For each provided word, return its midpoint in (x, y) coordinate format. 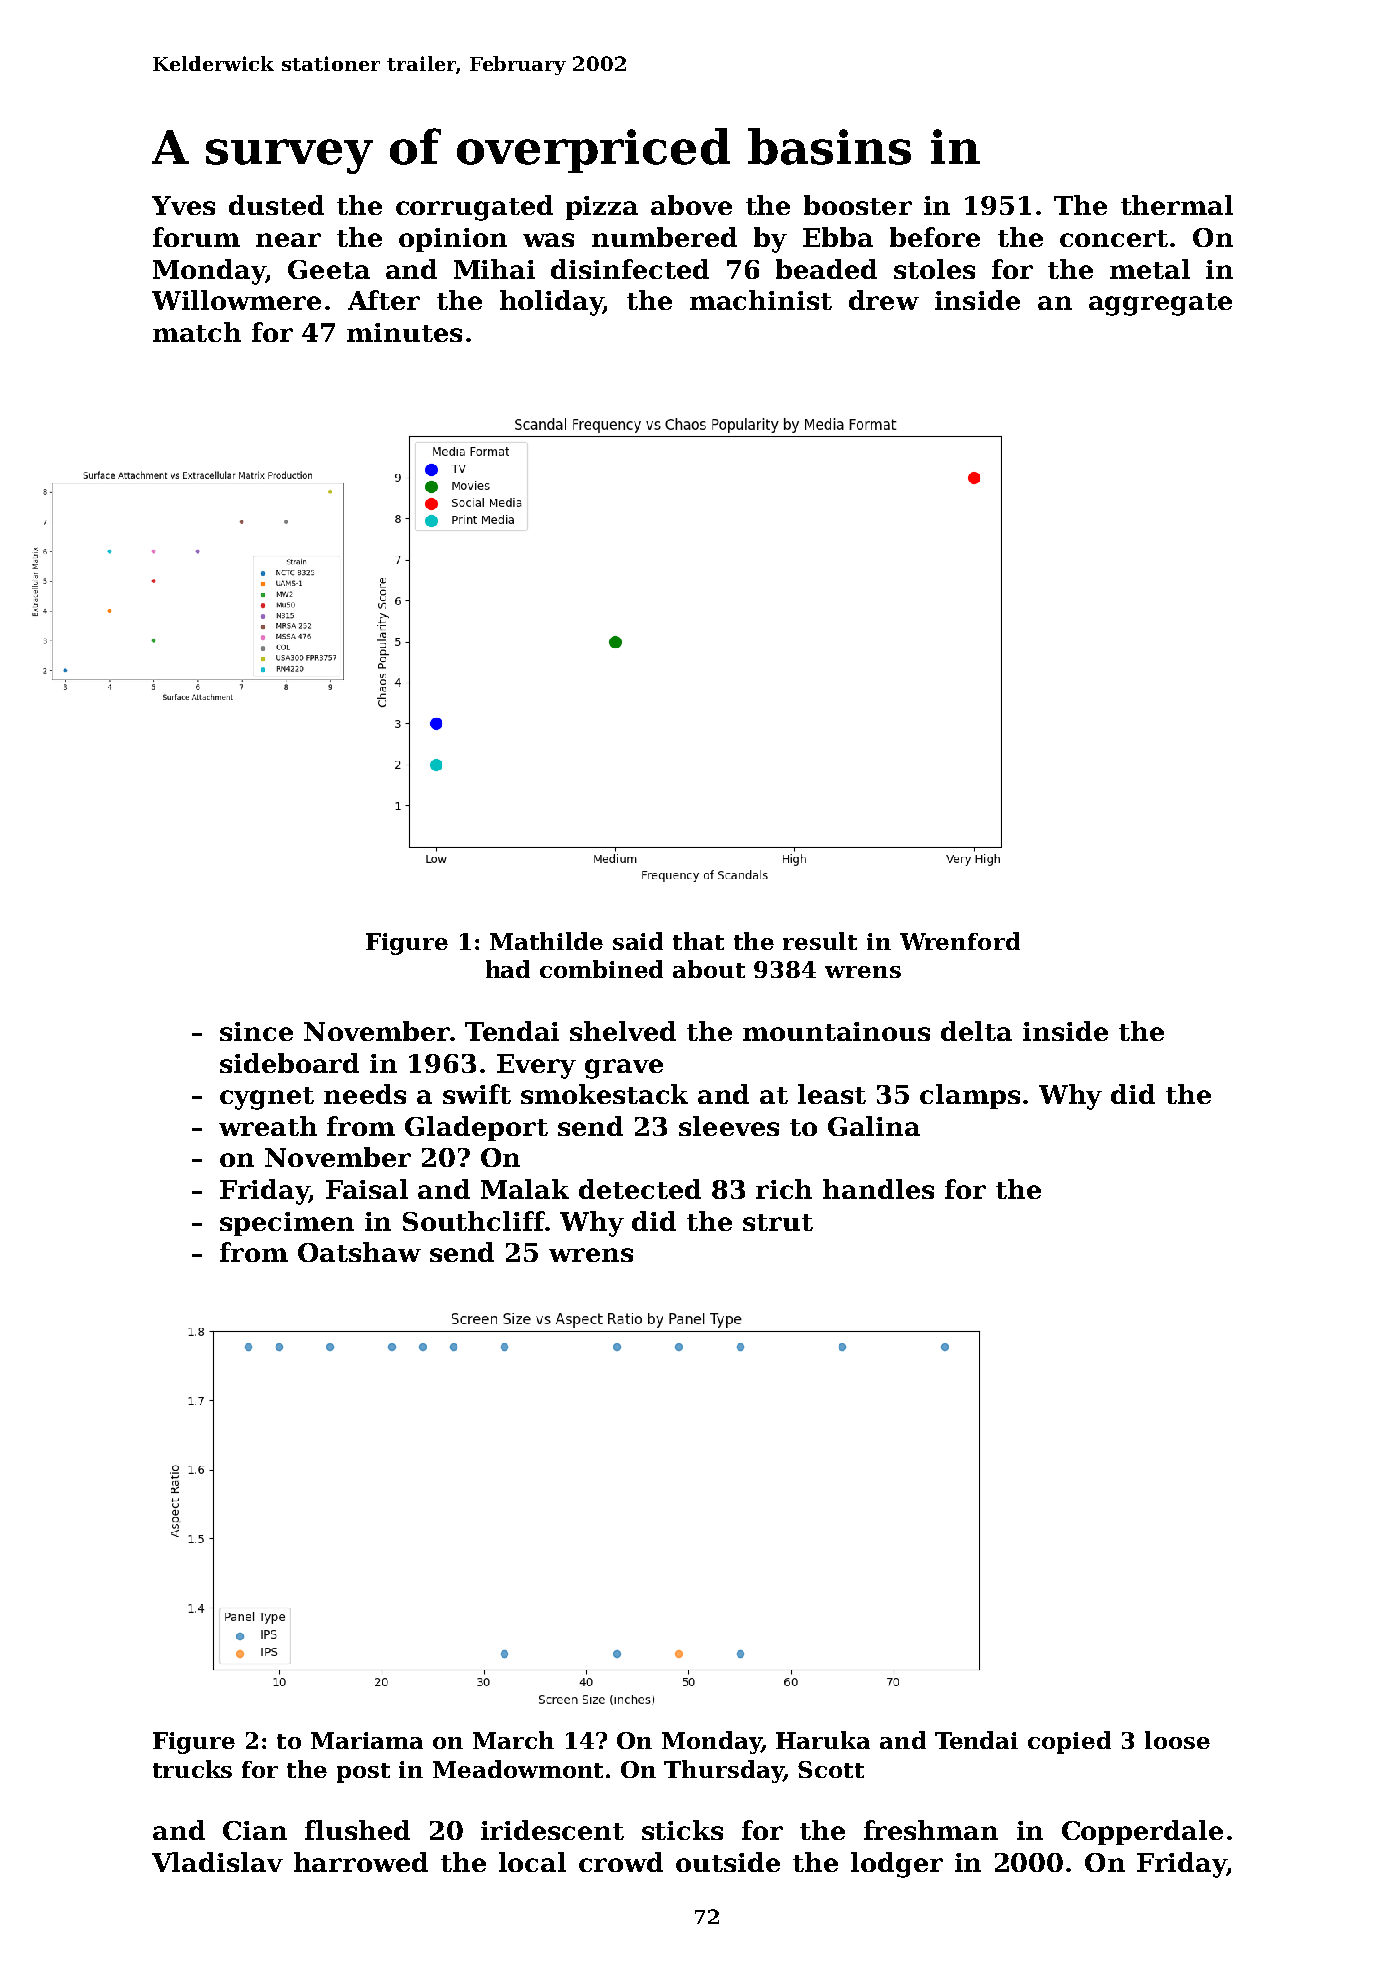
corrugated (474, 208)
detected (640, 1189)
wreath (268, 1126)
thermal (1177, 205)
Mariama (367, 1740)
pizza (602, 208)
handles (878, 1189)
